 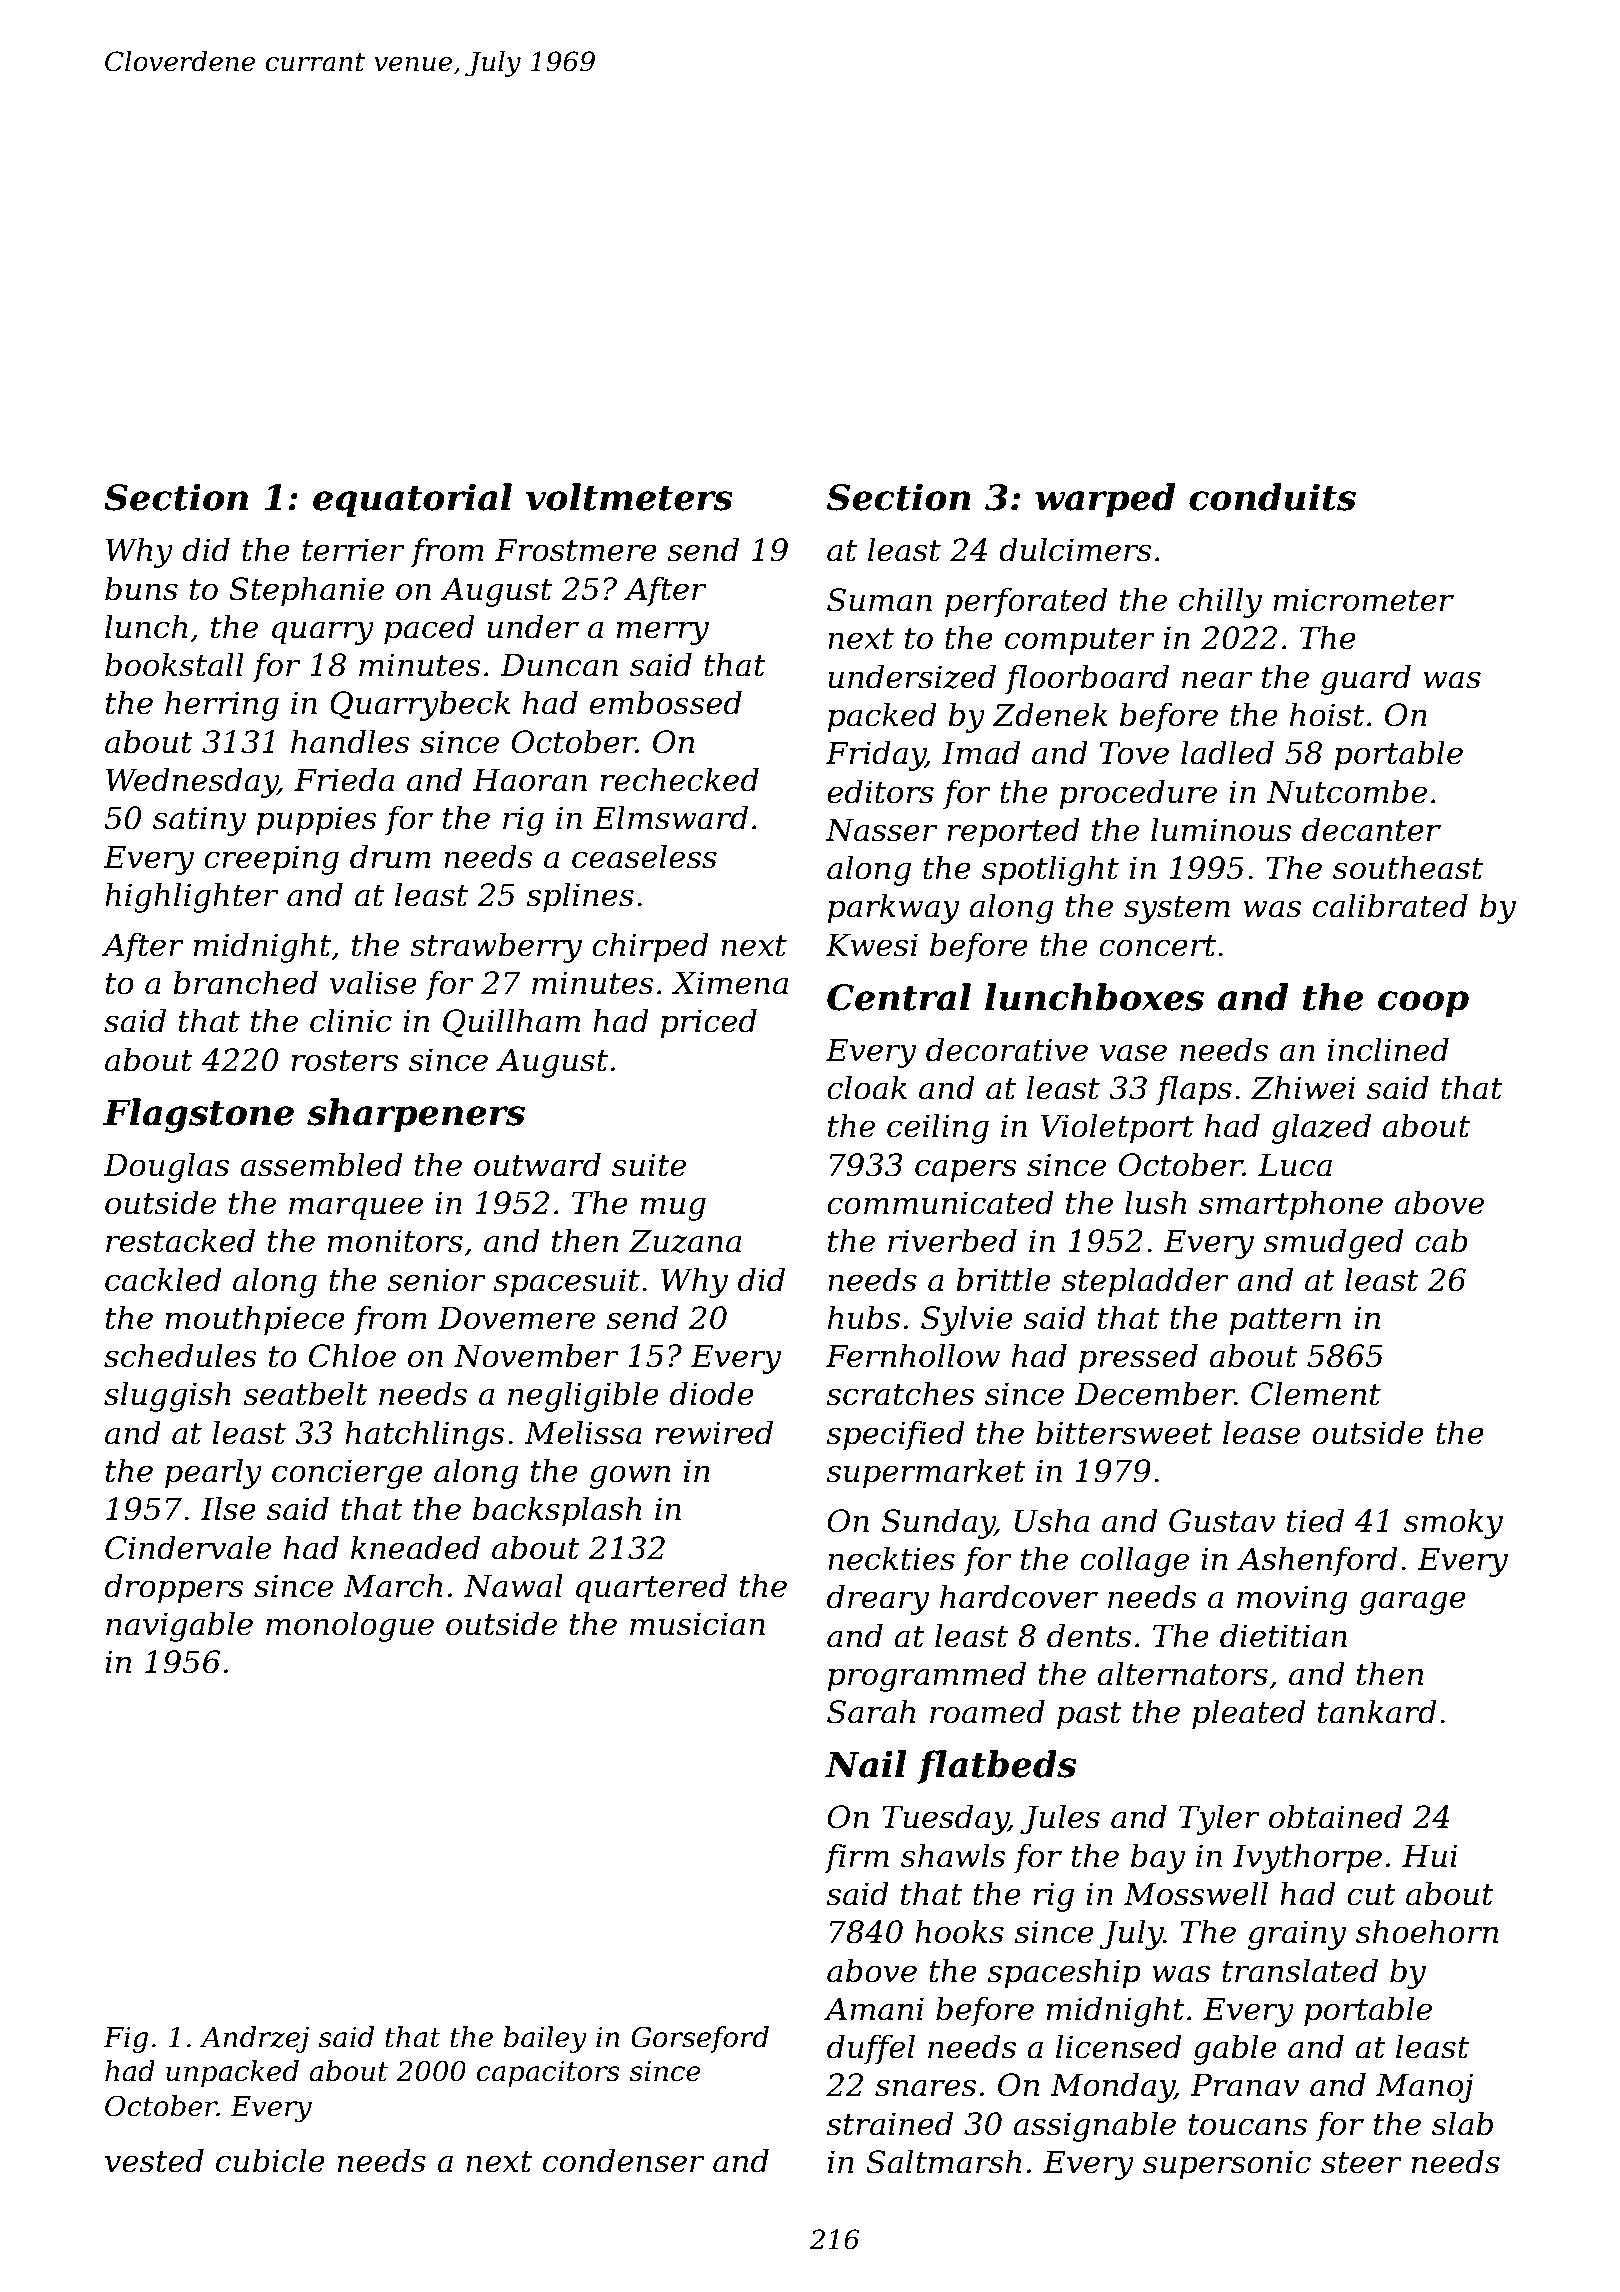 What do you see at coordinates (670, 817) in the document?
I see `Elmsward` at bounding box center [670, 817].
